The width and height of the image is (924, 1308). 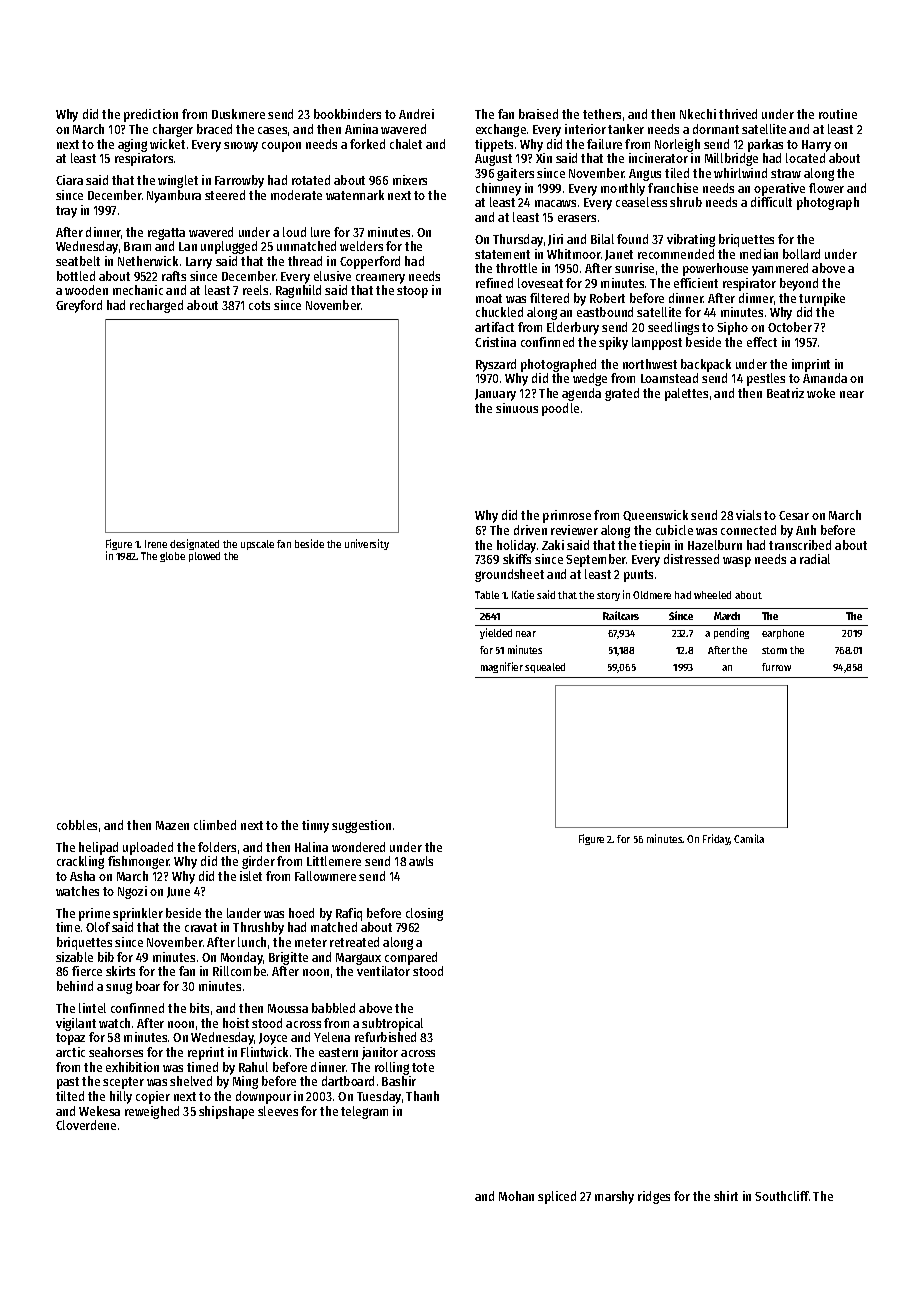 What do you see at coordinates (92, 1008) in the image?
I see `lintel` at bounding box center [92, 1008].
